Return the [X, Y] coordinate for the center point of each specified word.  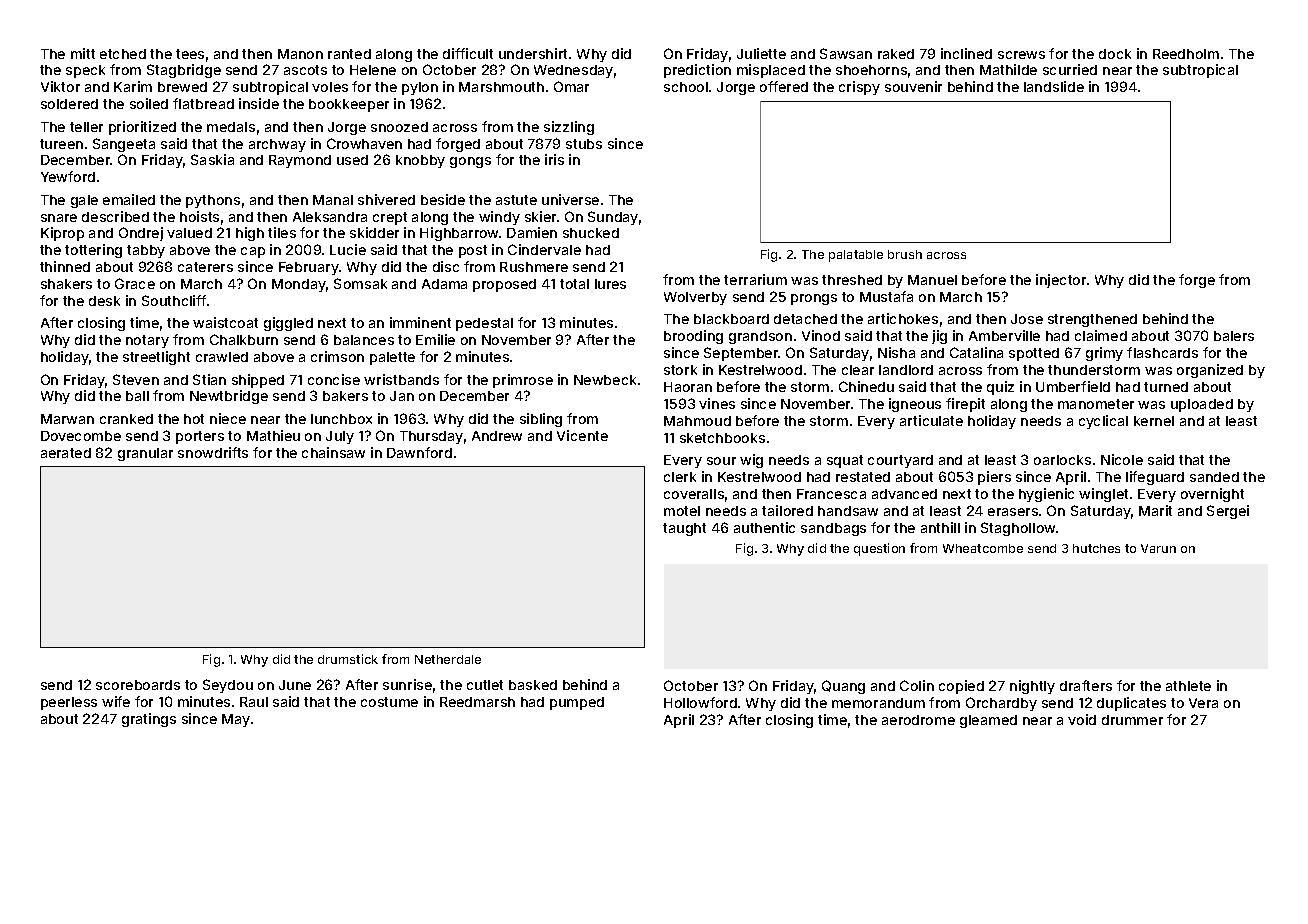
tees [190, 54]
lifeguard [1155, 478]
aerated [66, 453]
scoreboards [138, 685]
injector [1061, 281]
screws [1021, 55]
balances [364, 340]
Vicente [582, 435]
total [574, 284]
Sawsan [846, 53]
